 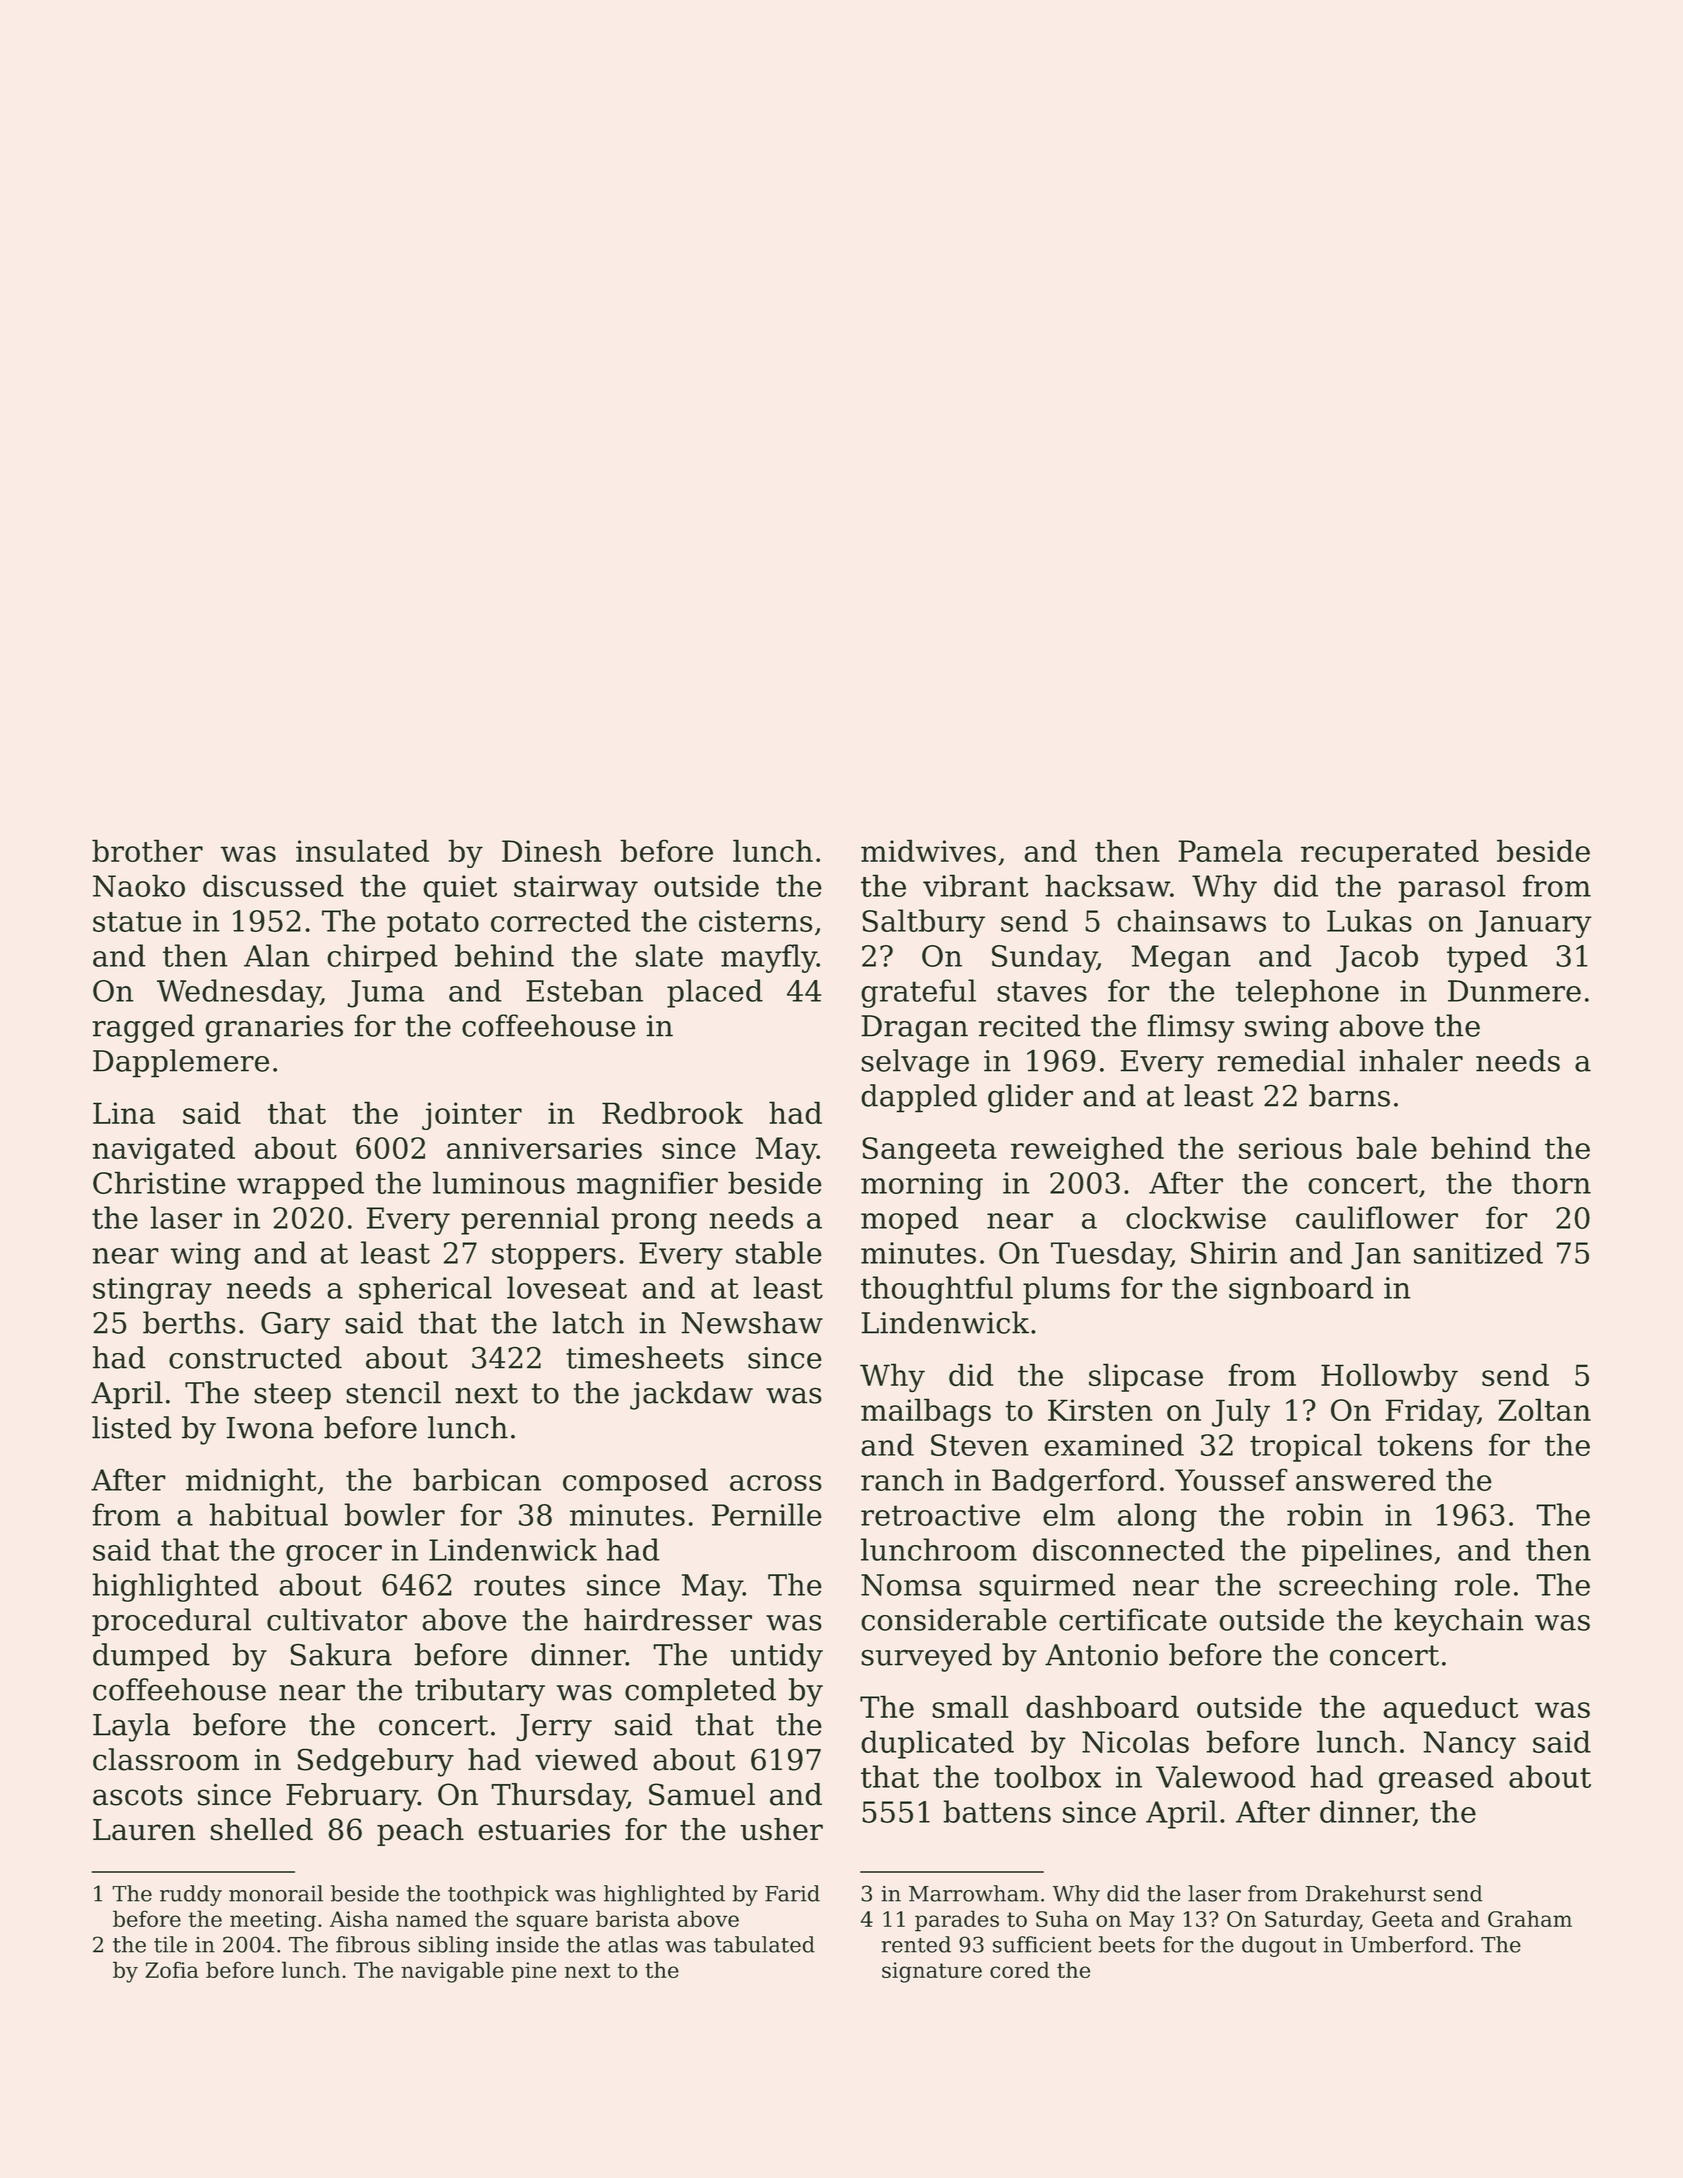 I want to click on stingray, so click(x=152, y=1291).
